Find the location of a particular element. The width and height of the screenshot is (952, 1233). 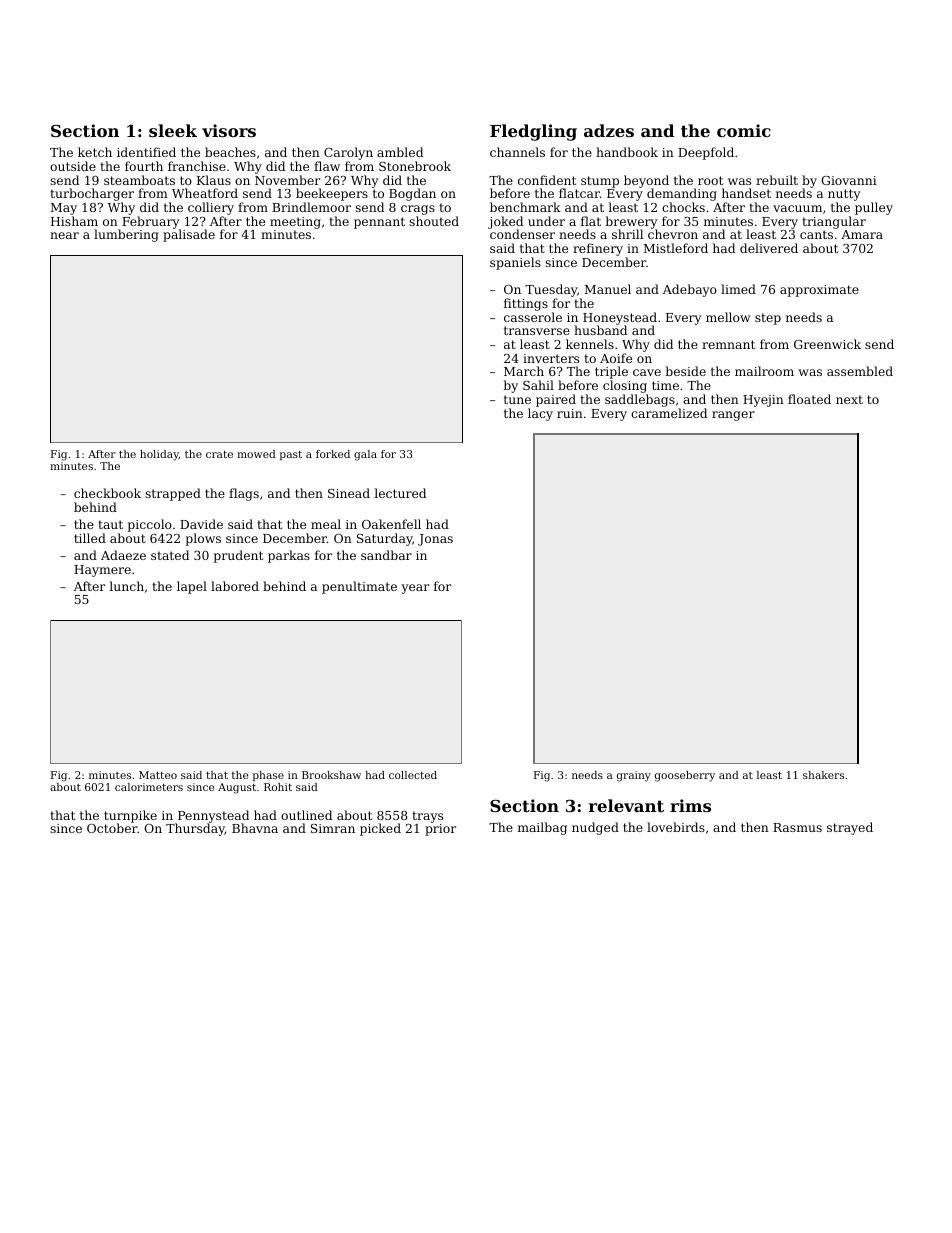

vacuum is located at coordinates (797, 208).
